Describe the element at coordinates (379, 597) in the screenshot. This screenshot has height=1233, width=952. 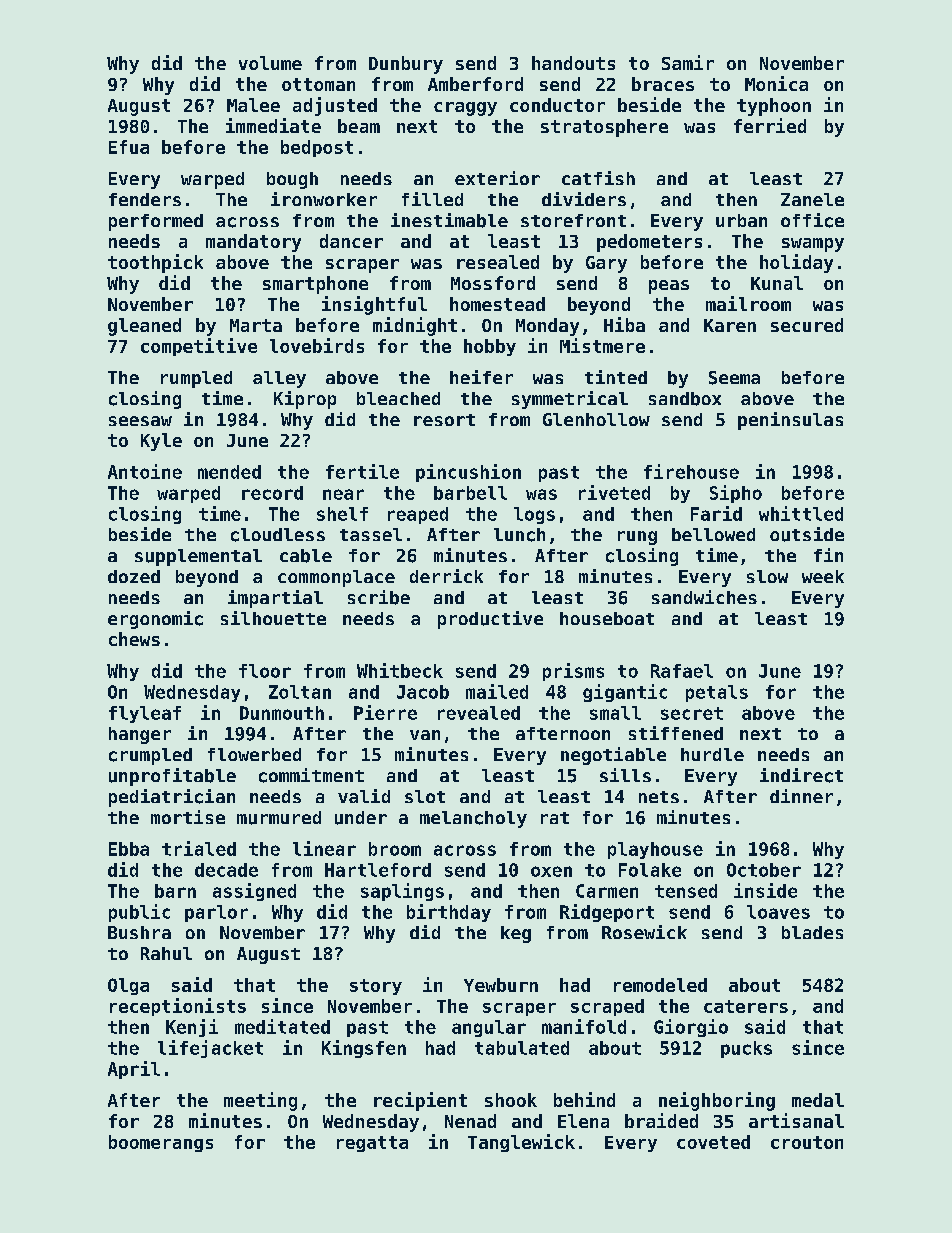
I see `scribe` at that location.
